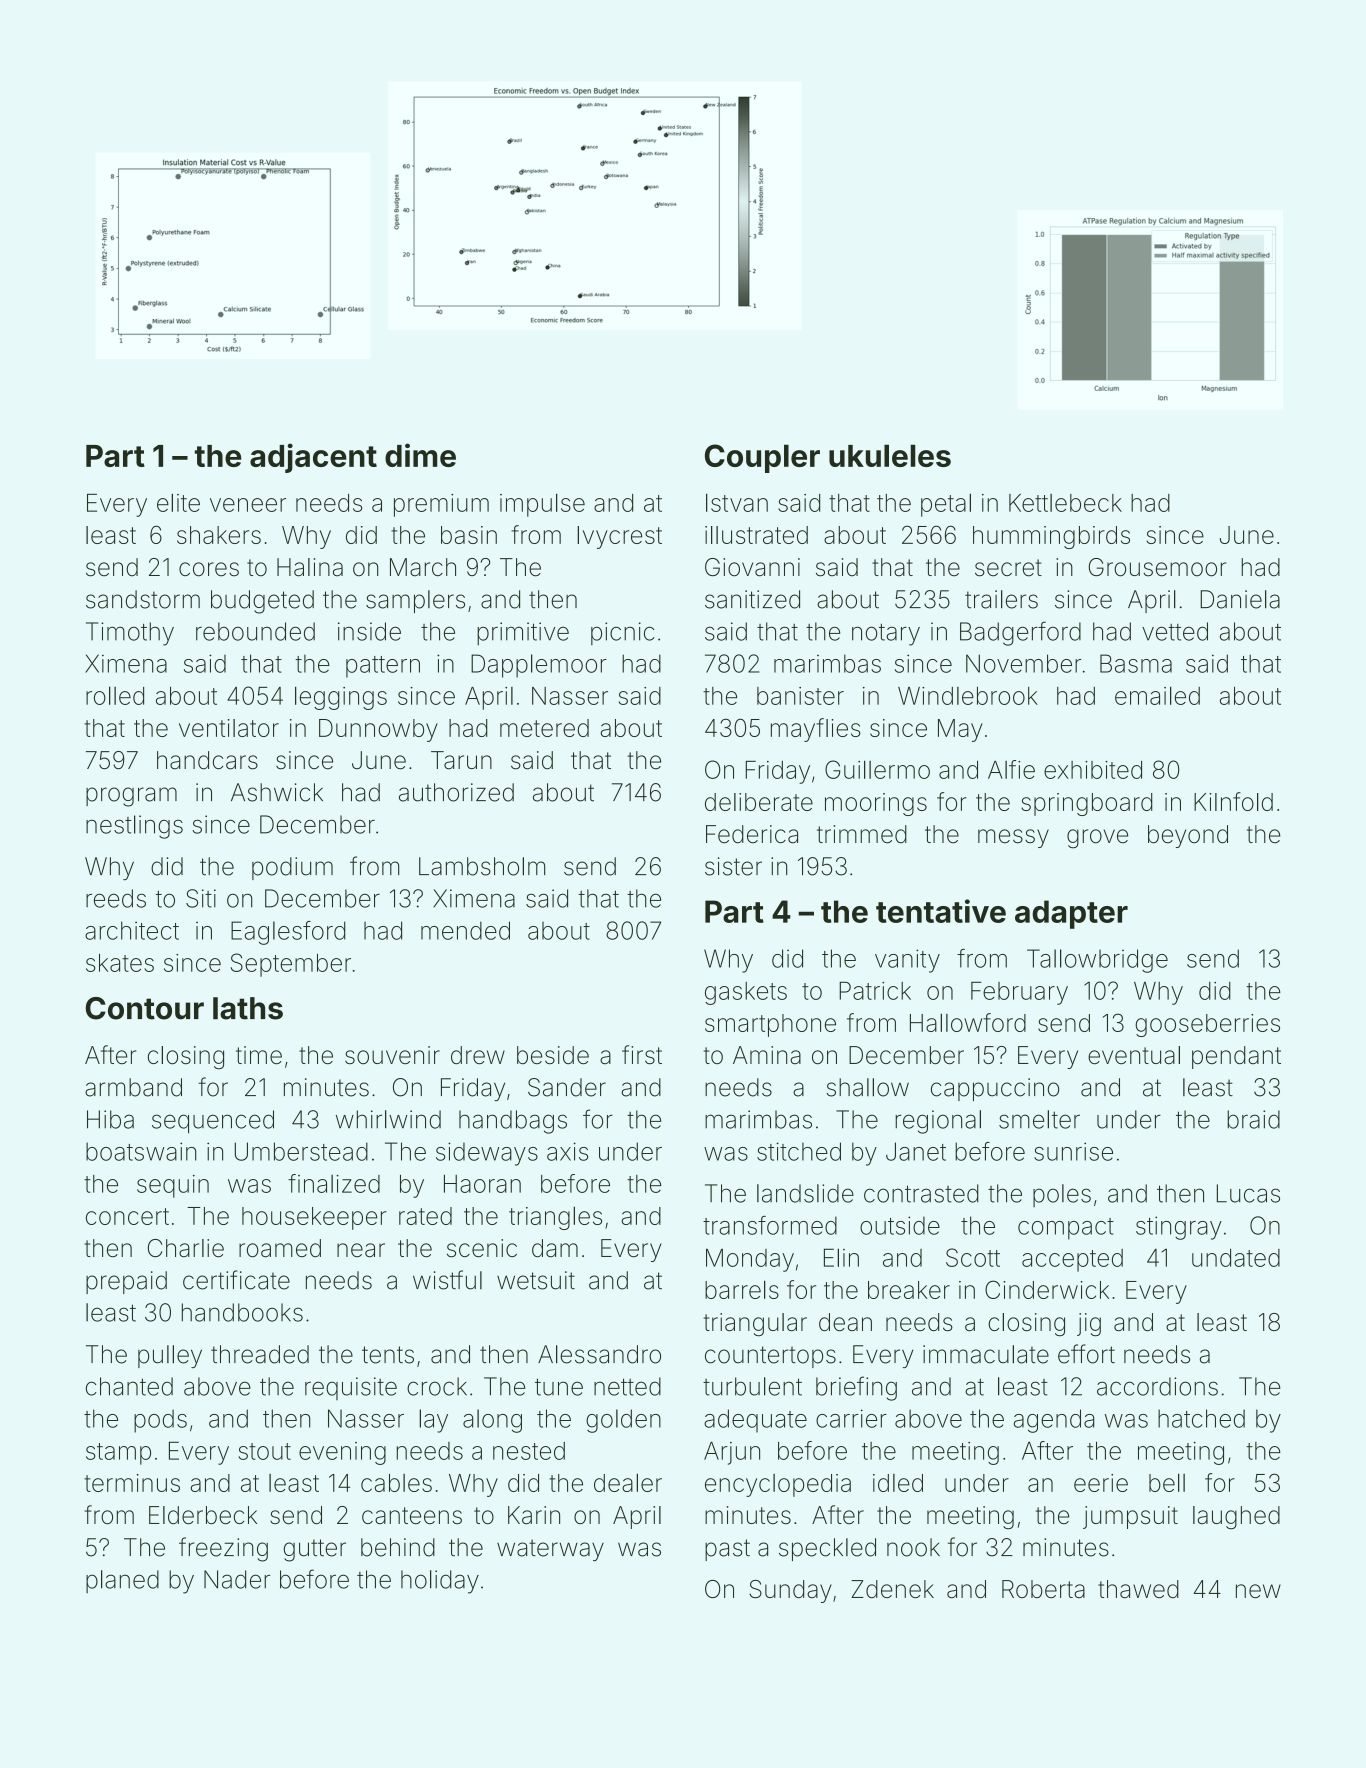 Image resolution: width=1366 pixels, height=1768 pixels. Describe the element at coordinates (1248, 1193) in the document. I see `Lucas` at that location.
